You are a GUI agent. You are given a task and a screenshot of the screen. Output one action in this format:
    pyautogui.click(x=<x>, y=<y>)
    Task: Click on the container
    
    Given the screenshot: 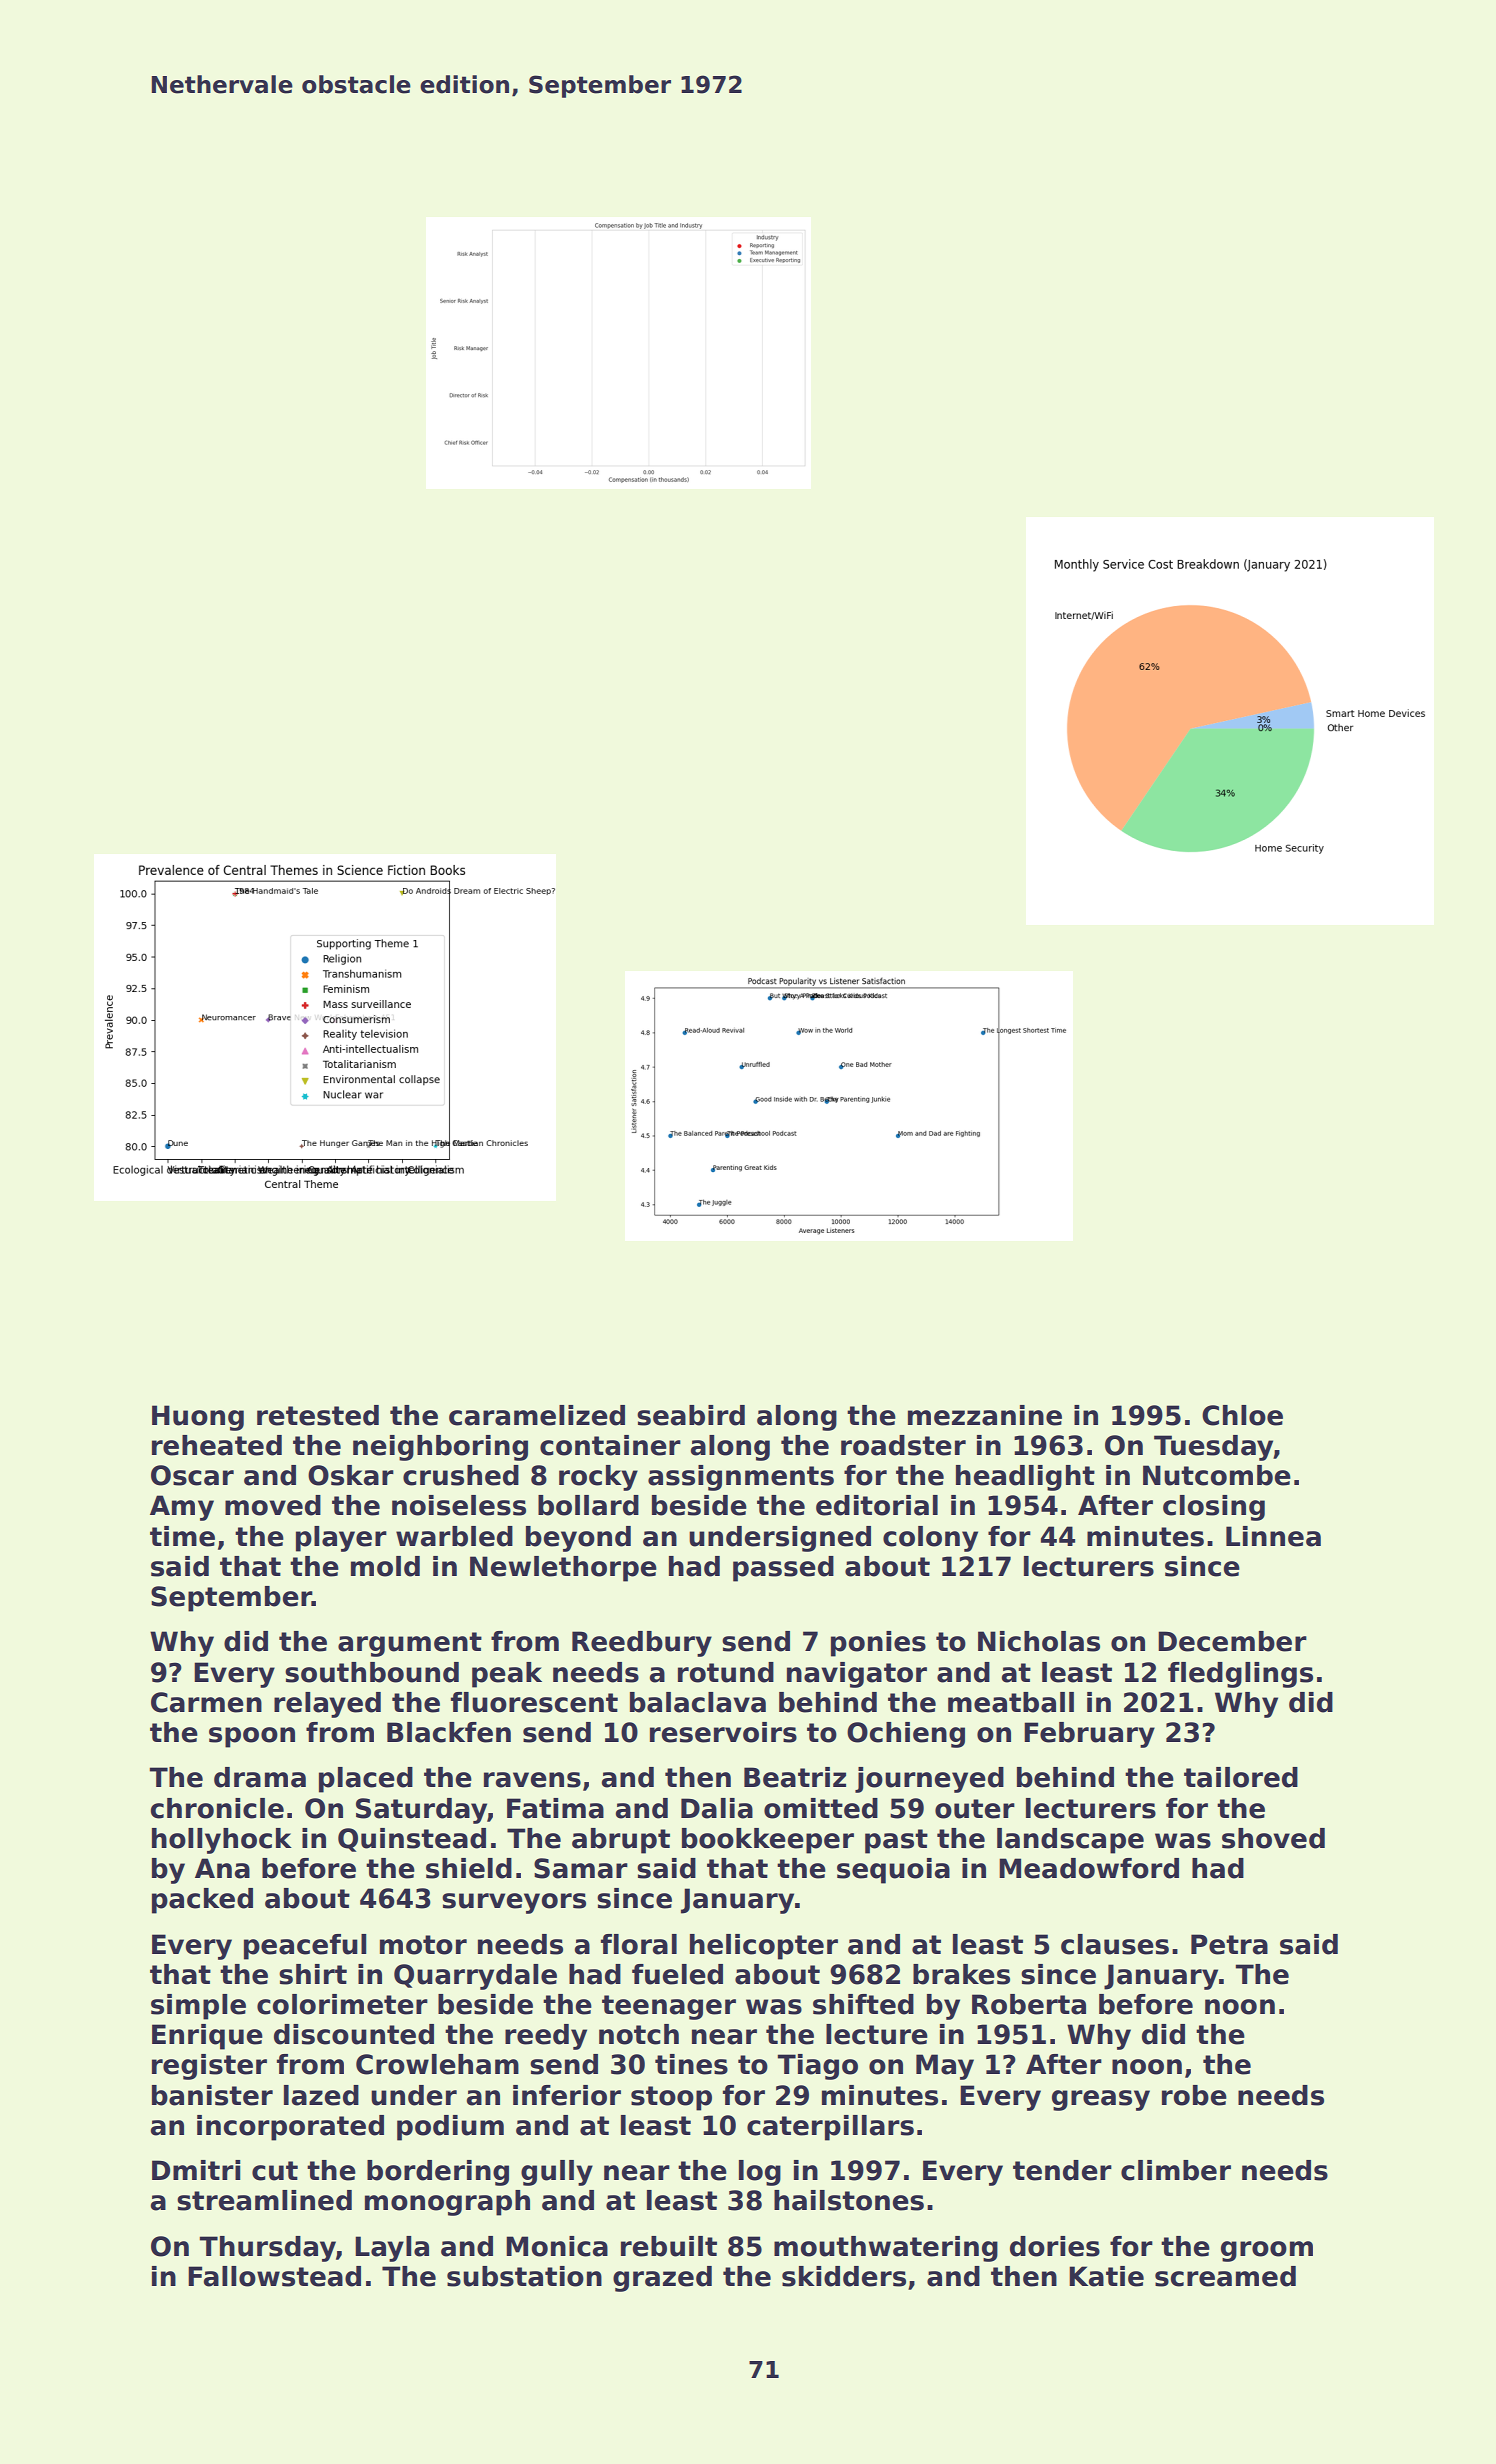 What is the action you would take?
    pyautogui.click(x=610, y=1445)
